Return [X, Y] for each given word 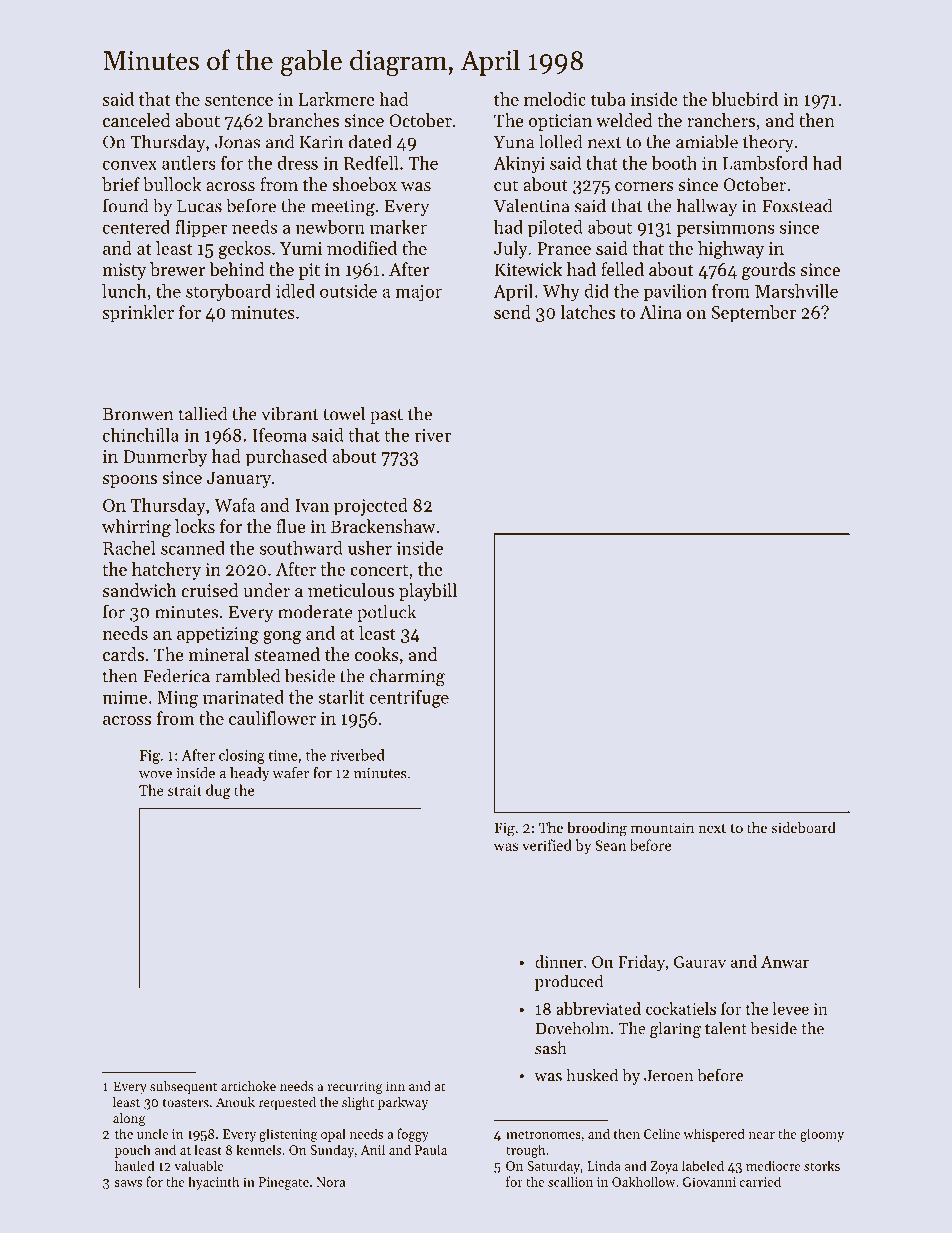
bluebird [744, 99]
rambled [247, 675]
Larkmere [337, 99]
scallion [570, 1181]
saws [128, 1183]
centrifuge [409, 699]
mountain [662, 827]
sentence [239, 100]
